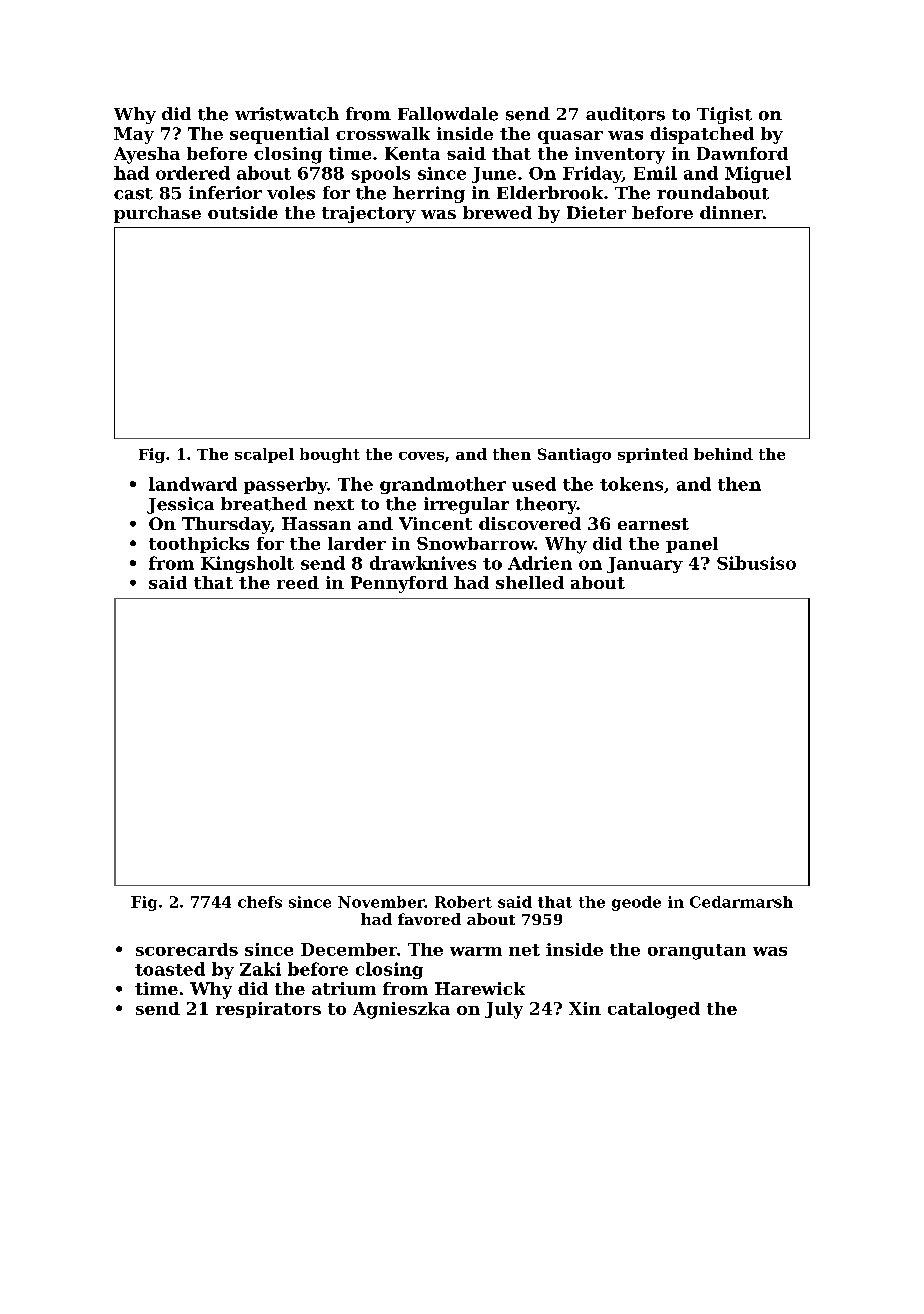  What do you see at coordinates (448, 114) in the page?
I see `Fallowdale` at bounding box center [448, 114].
